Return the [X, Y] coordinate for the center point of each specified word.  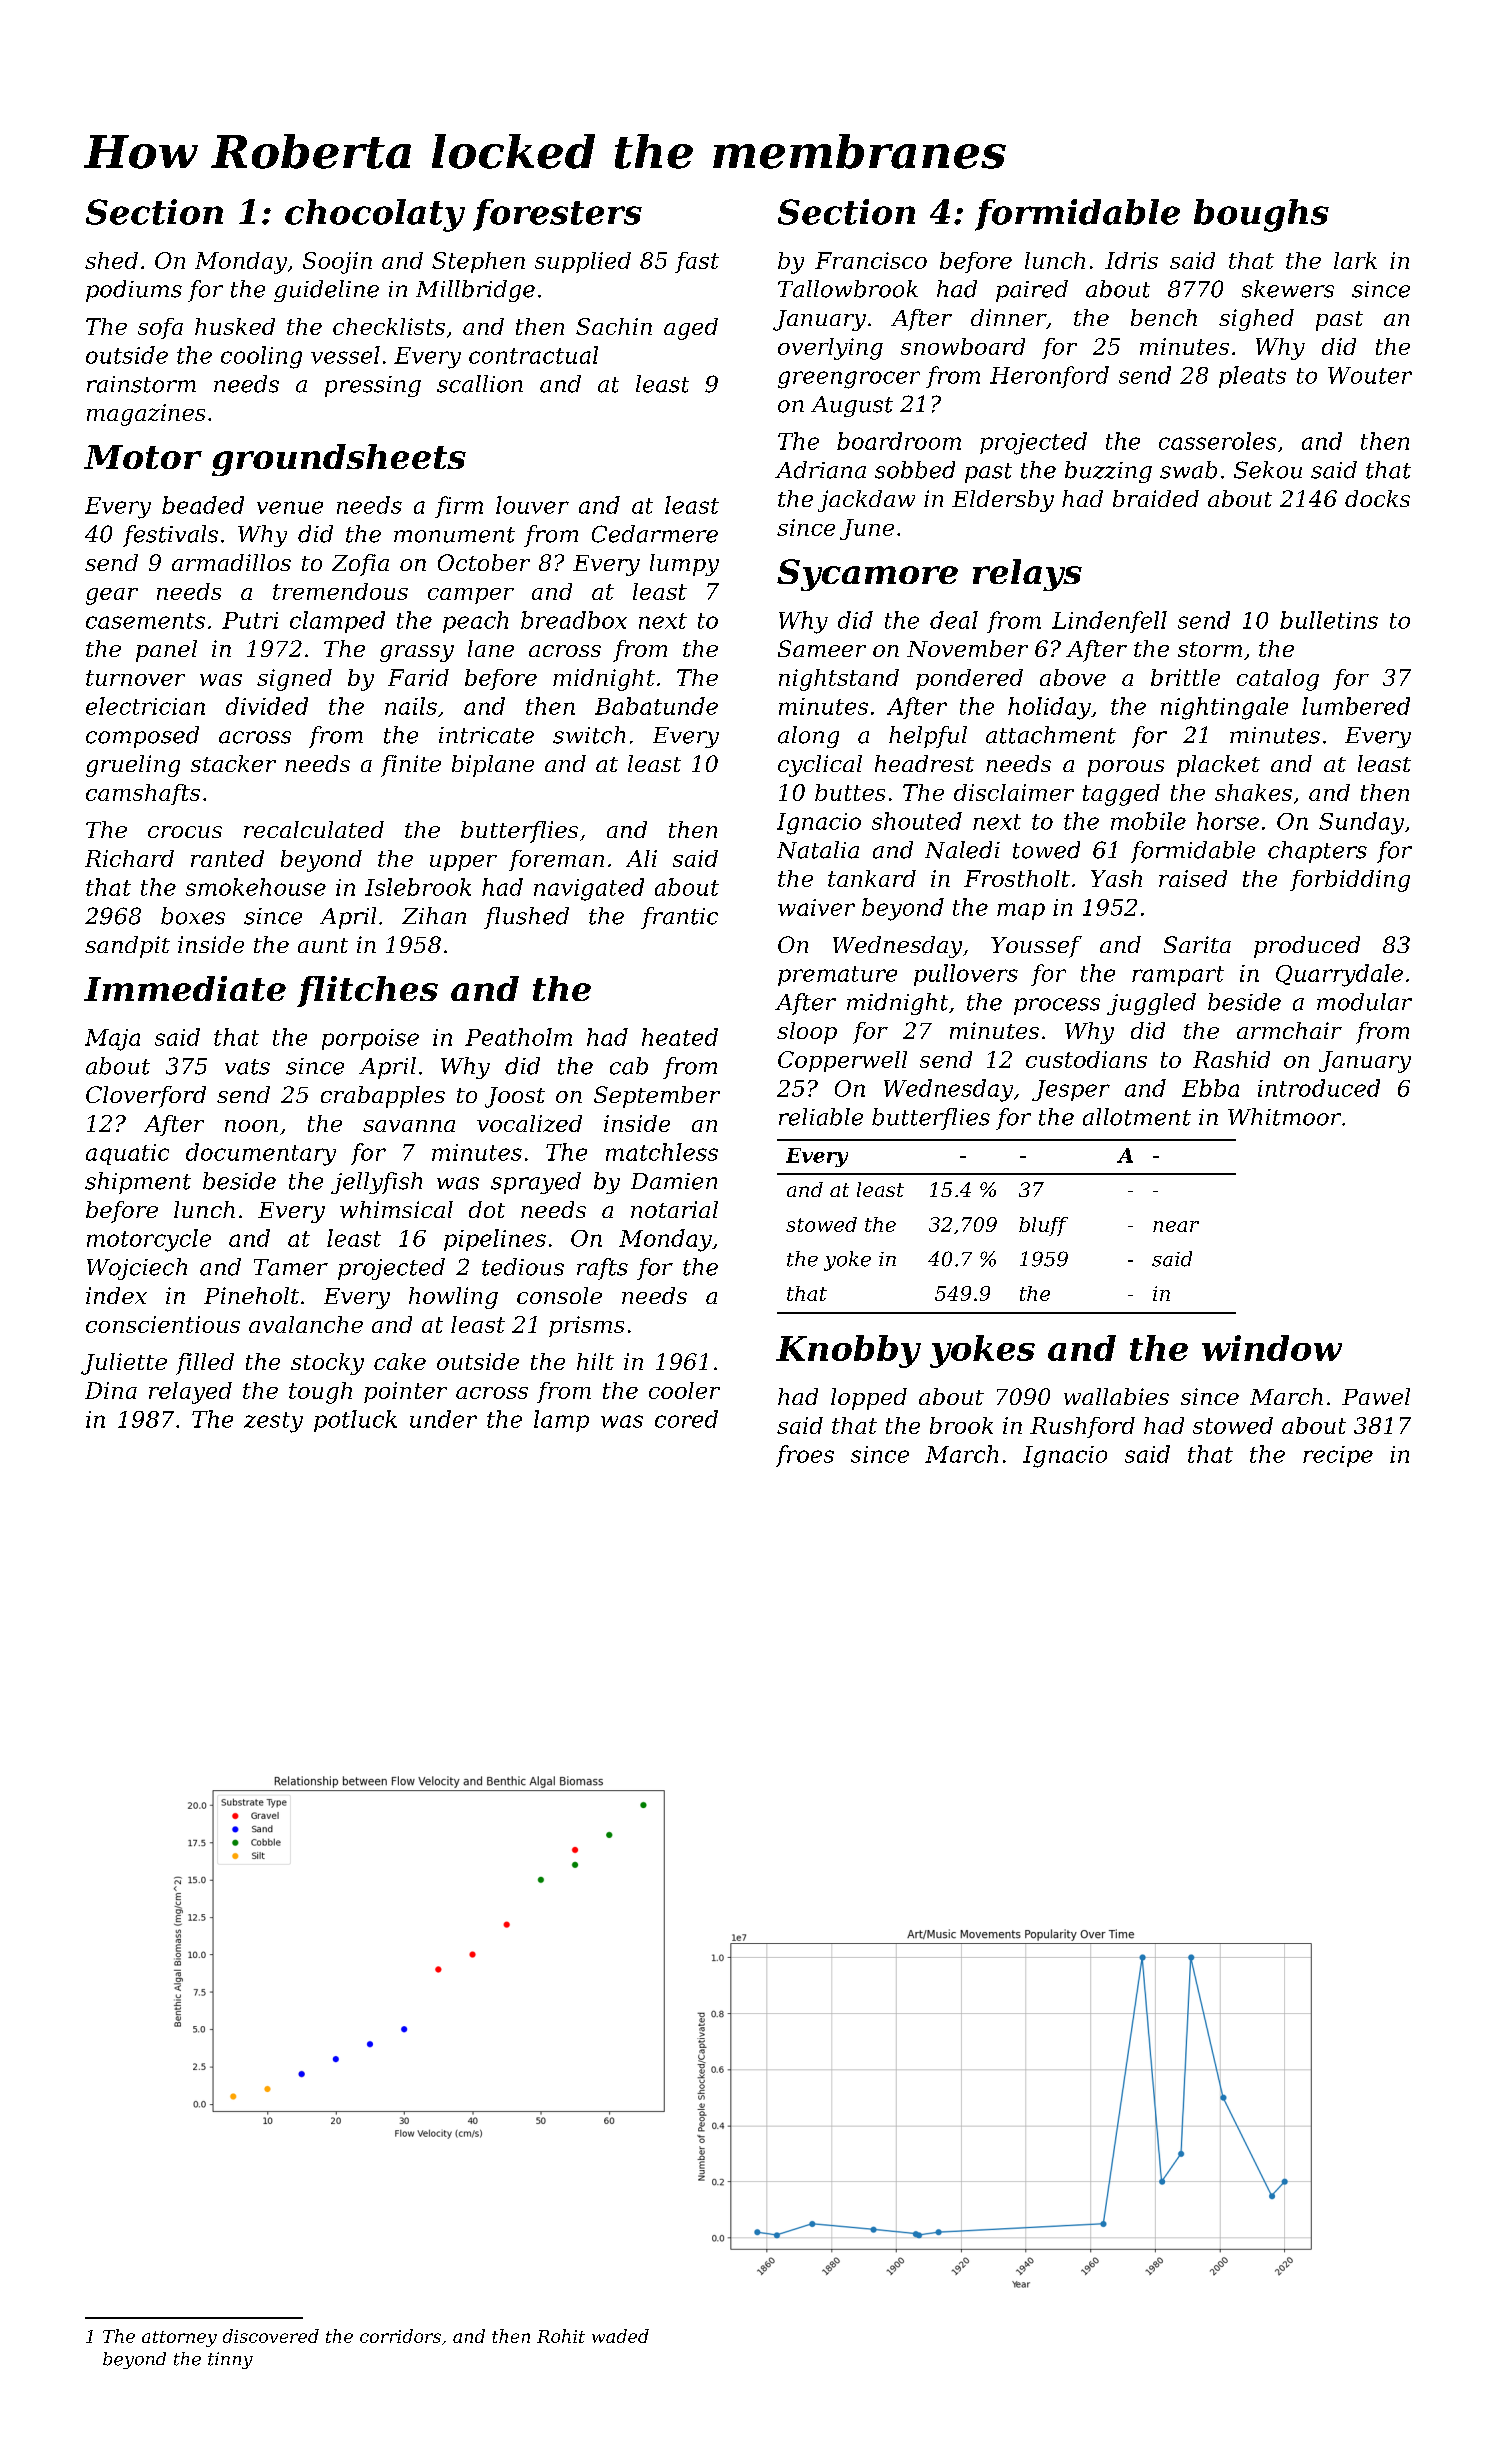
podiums [134, 291]
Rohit [561, 2336]
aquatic [127, 1154]
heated [680, 1037]
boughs [1261, 215]
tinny [230, 2360]
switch [589, 735]
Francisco [871, 260]
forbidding [1350, 881]
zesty [273, 1422]
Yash [1116, 878]
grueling [133, 766]
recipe [1338, 1456]
